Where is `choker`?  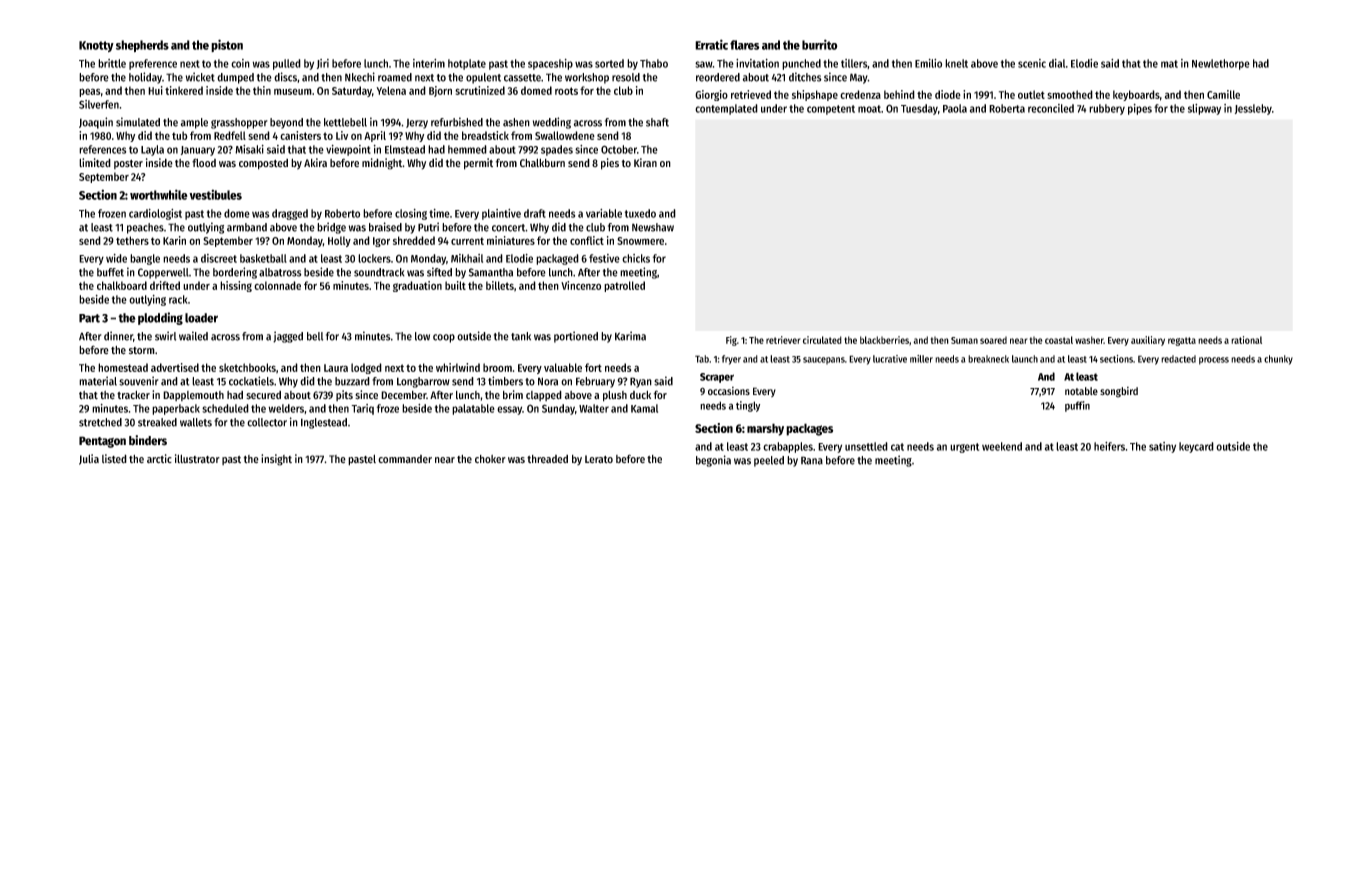 choker is located at coordinates (490, 459).
